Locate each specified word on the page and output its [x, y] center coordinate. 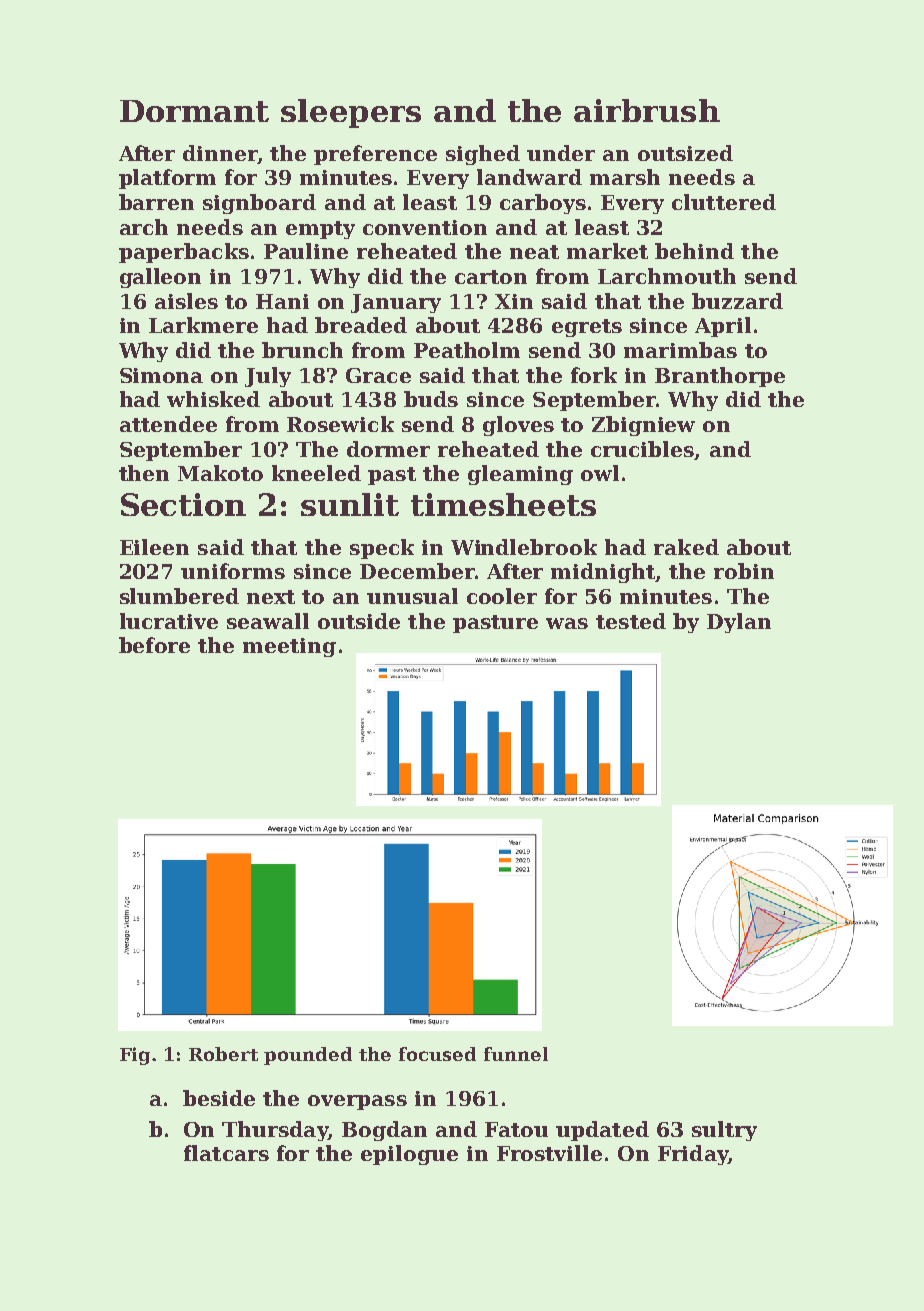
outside [359, 621]
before [154, 645]
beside [219, 1098]
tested [631, 621]
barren [156, 202]
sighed [483, 155]
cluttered [724, 202]
